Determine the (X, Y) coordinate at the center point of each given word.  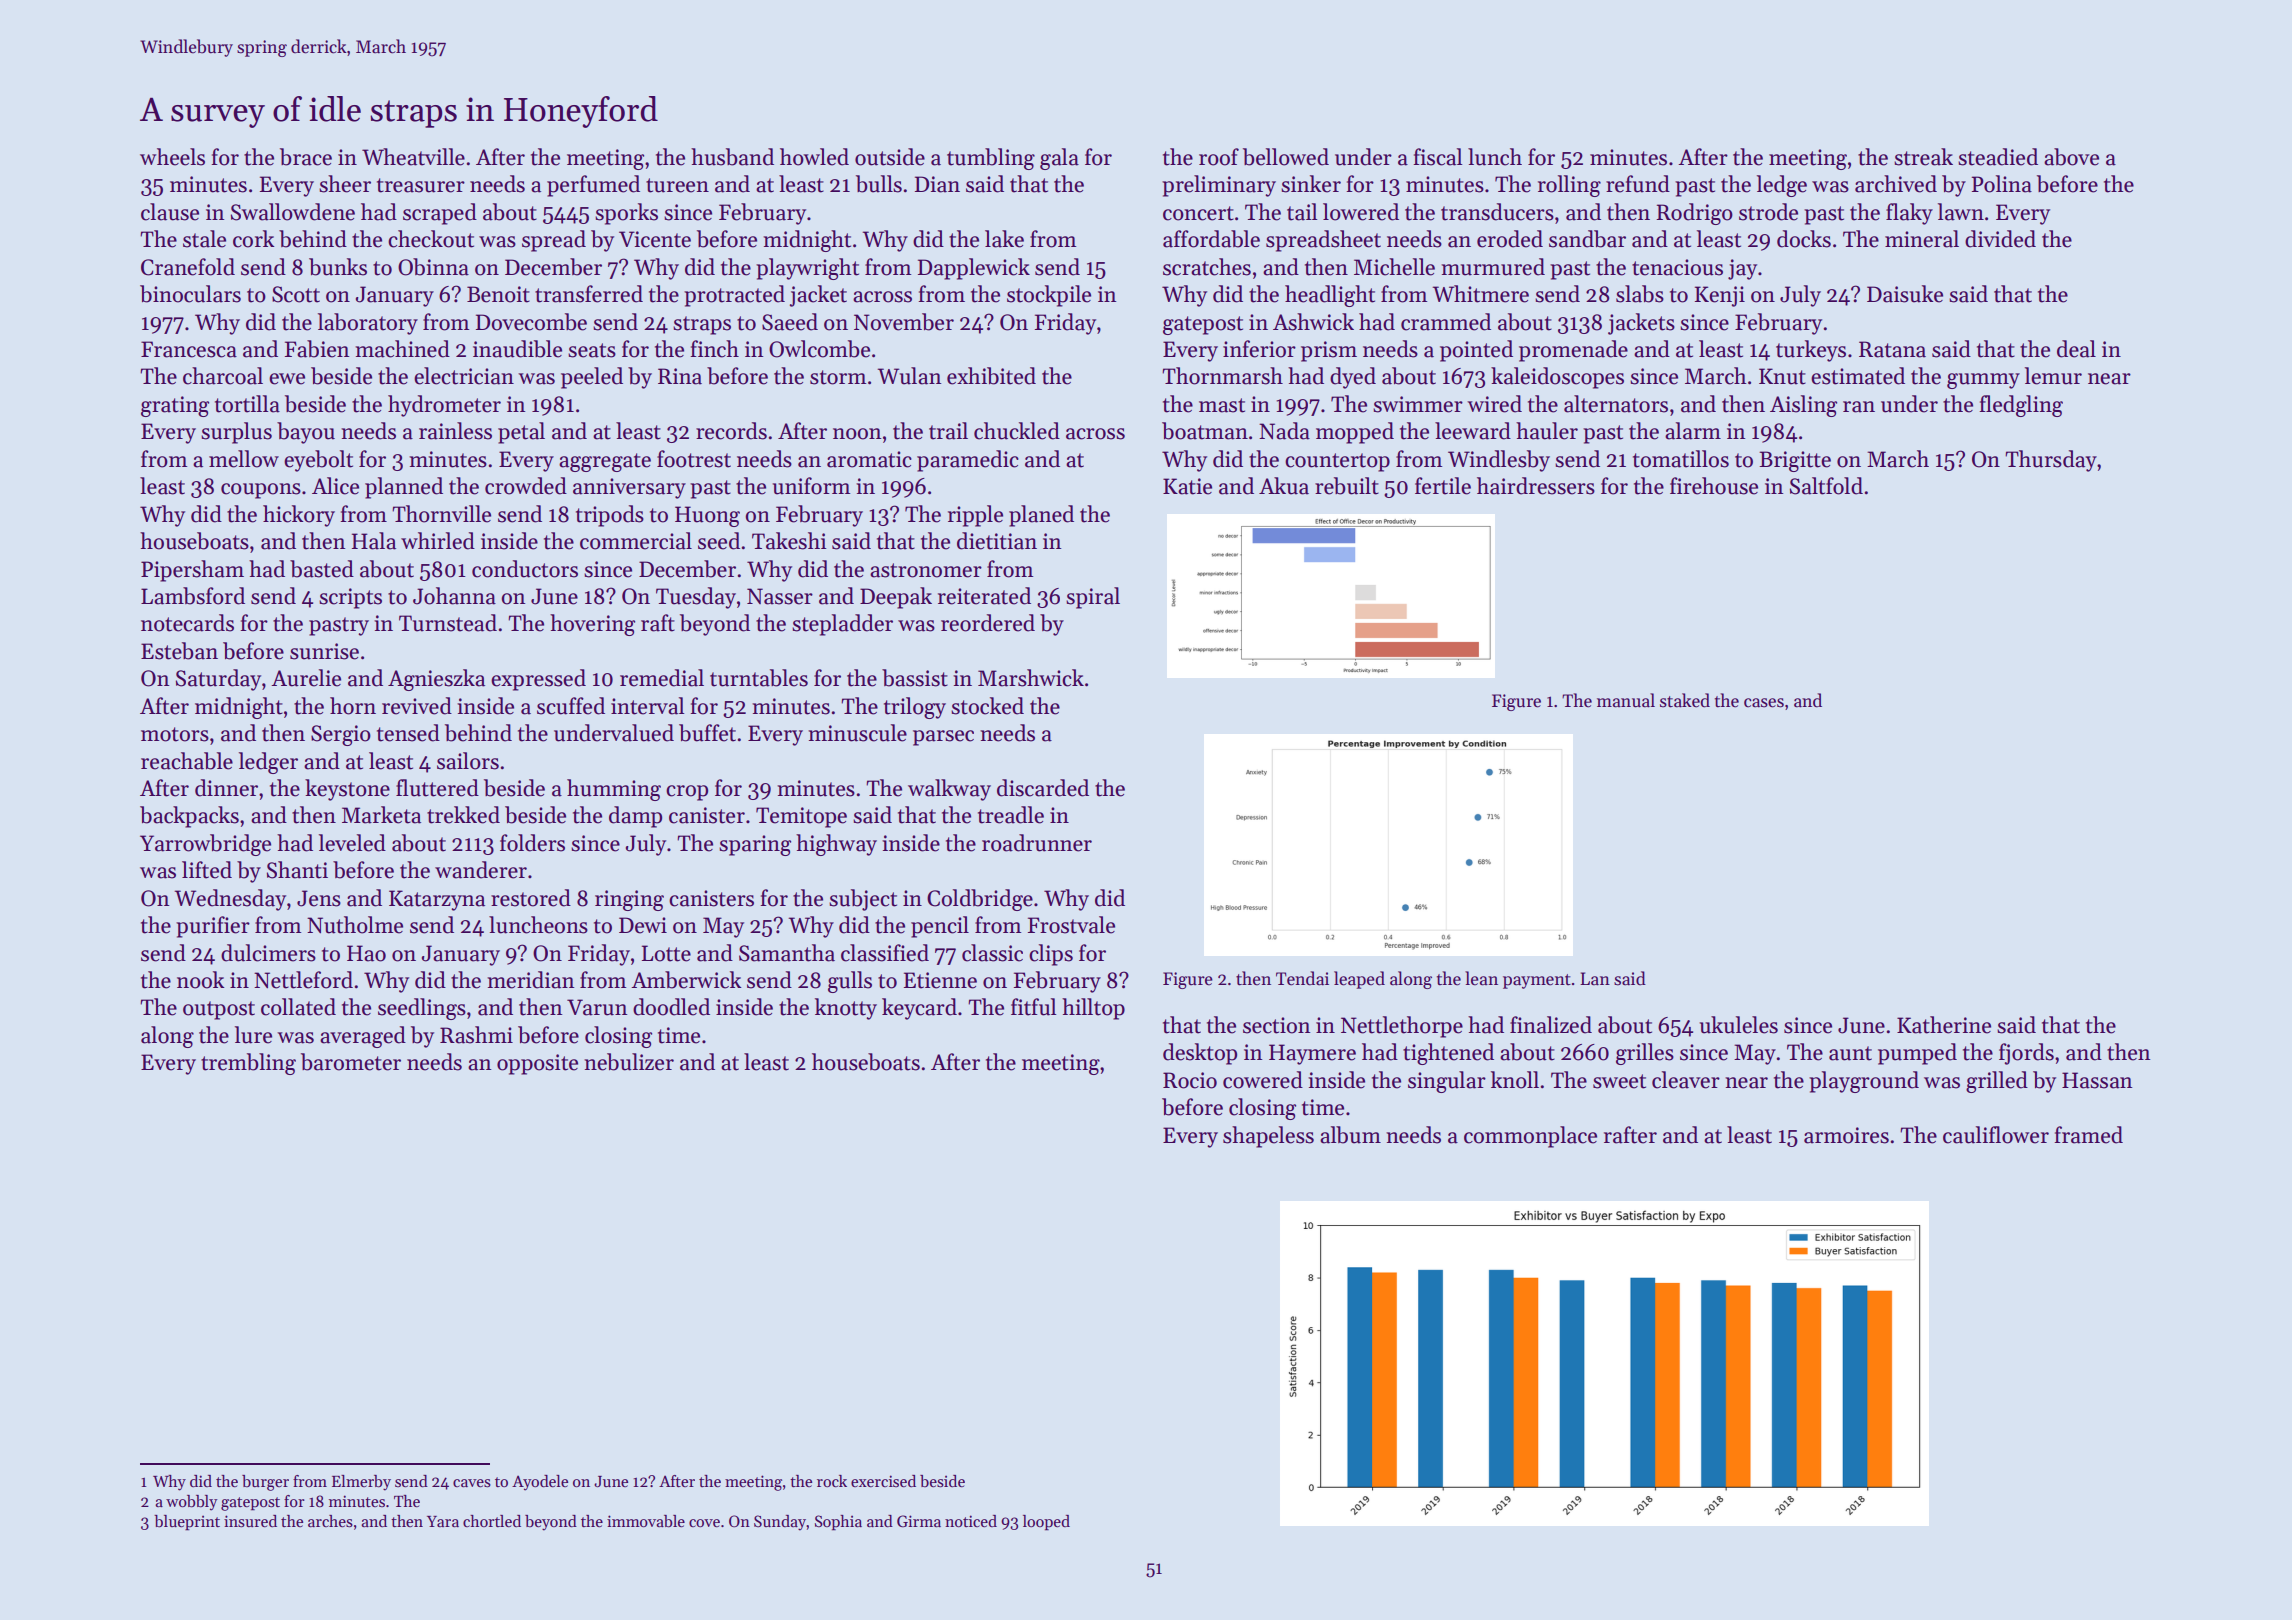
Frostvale (1071, 925)
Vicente (655, 239)
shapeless (1268, 1137)
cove (704, 1523)
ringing (629, 900)
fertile (1443, 486)
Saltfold (1826, 486)
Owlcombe (819, 349)
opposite (537, 1064)
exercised (883, 1481)
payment (1537, 981)
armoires (1846, 1135)
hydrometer (444, 406)
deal (2076, 349)
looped (1046, 1523)
